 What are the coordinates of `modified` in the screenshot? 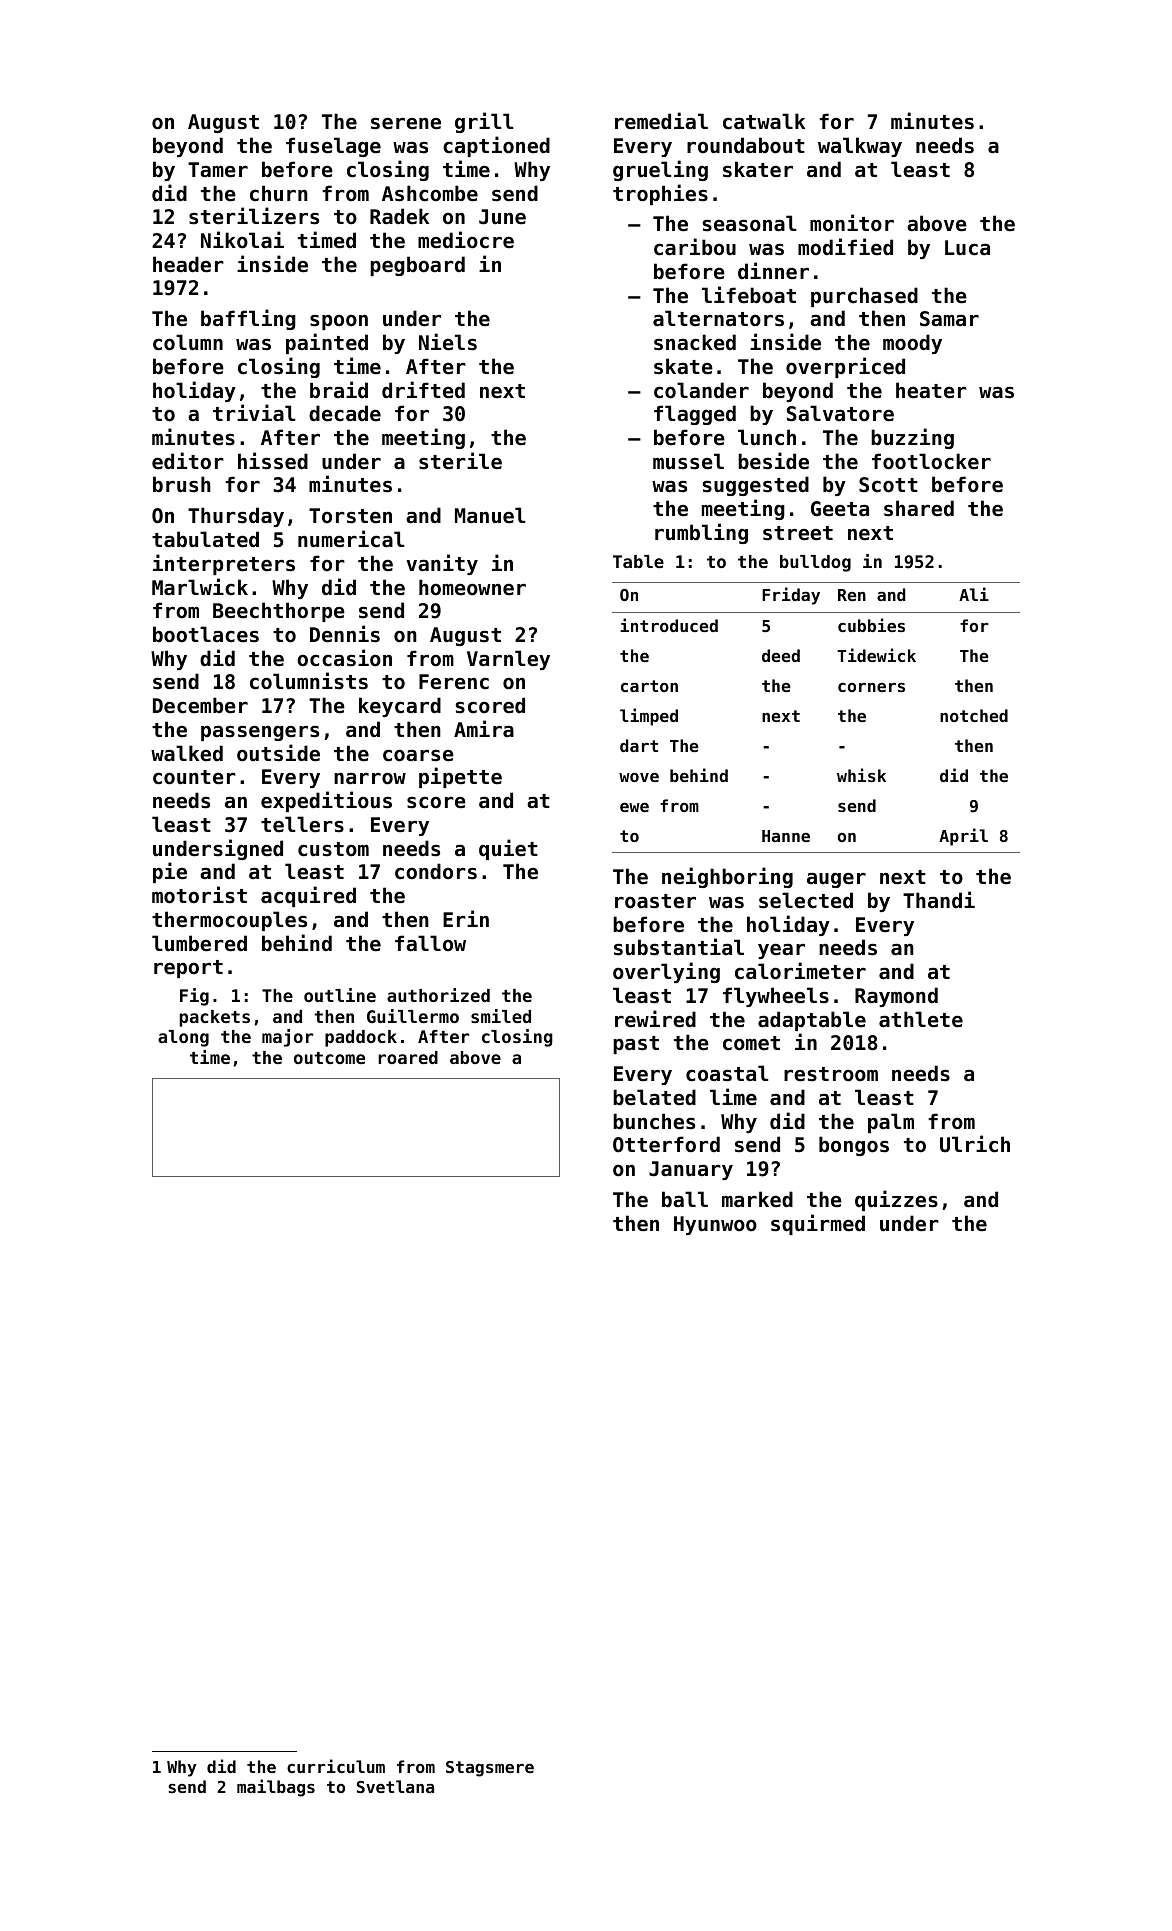 It's located at (845, 247).
